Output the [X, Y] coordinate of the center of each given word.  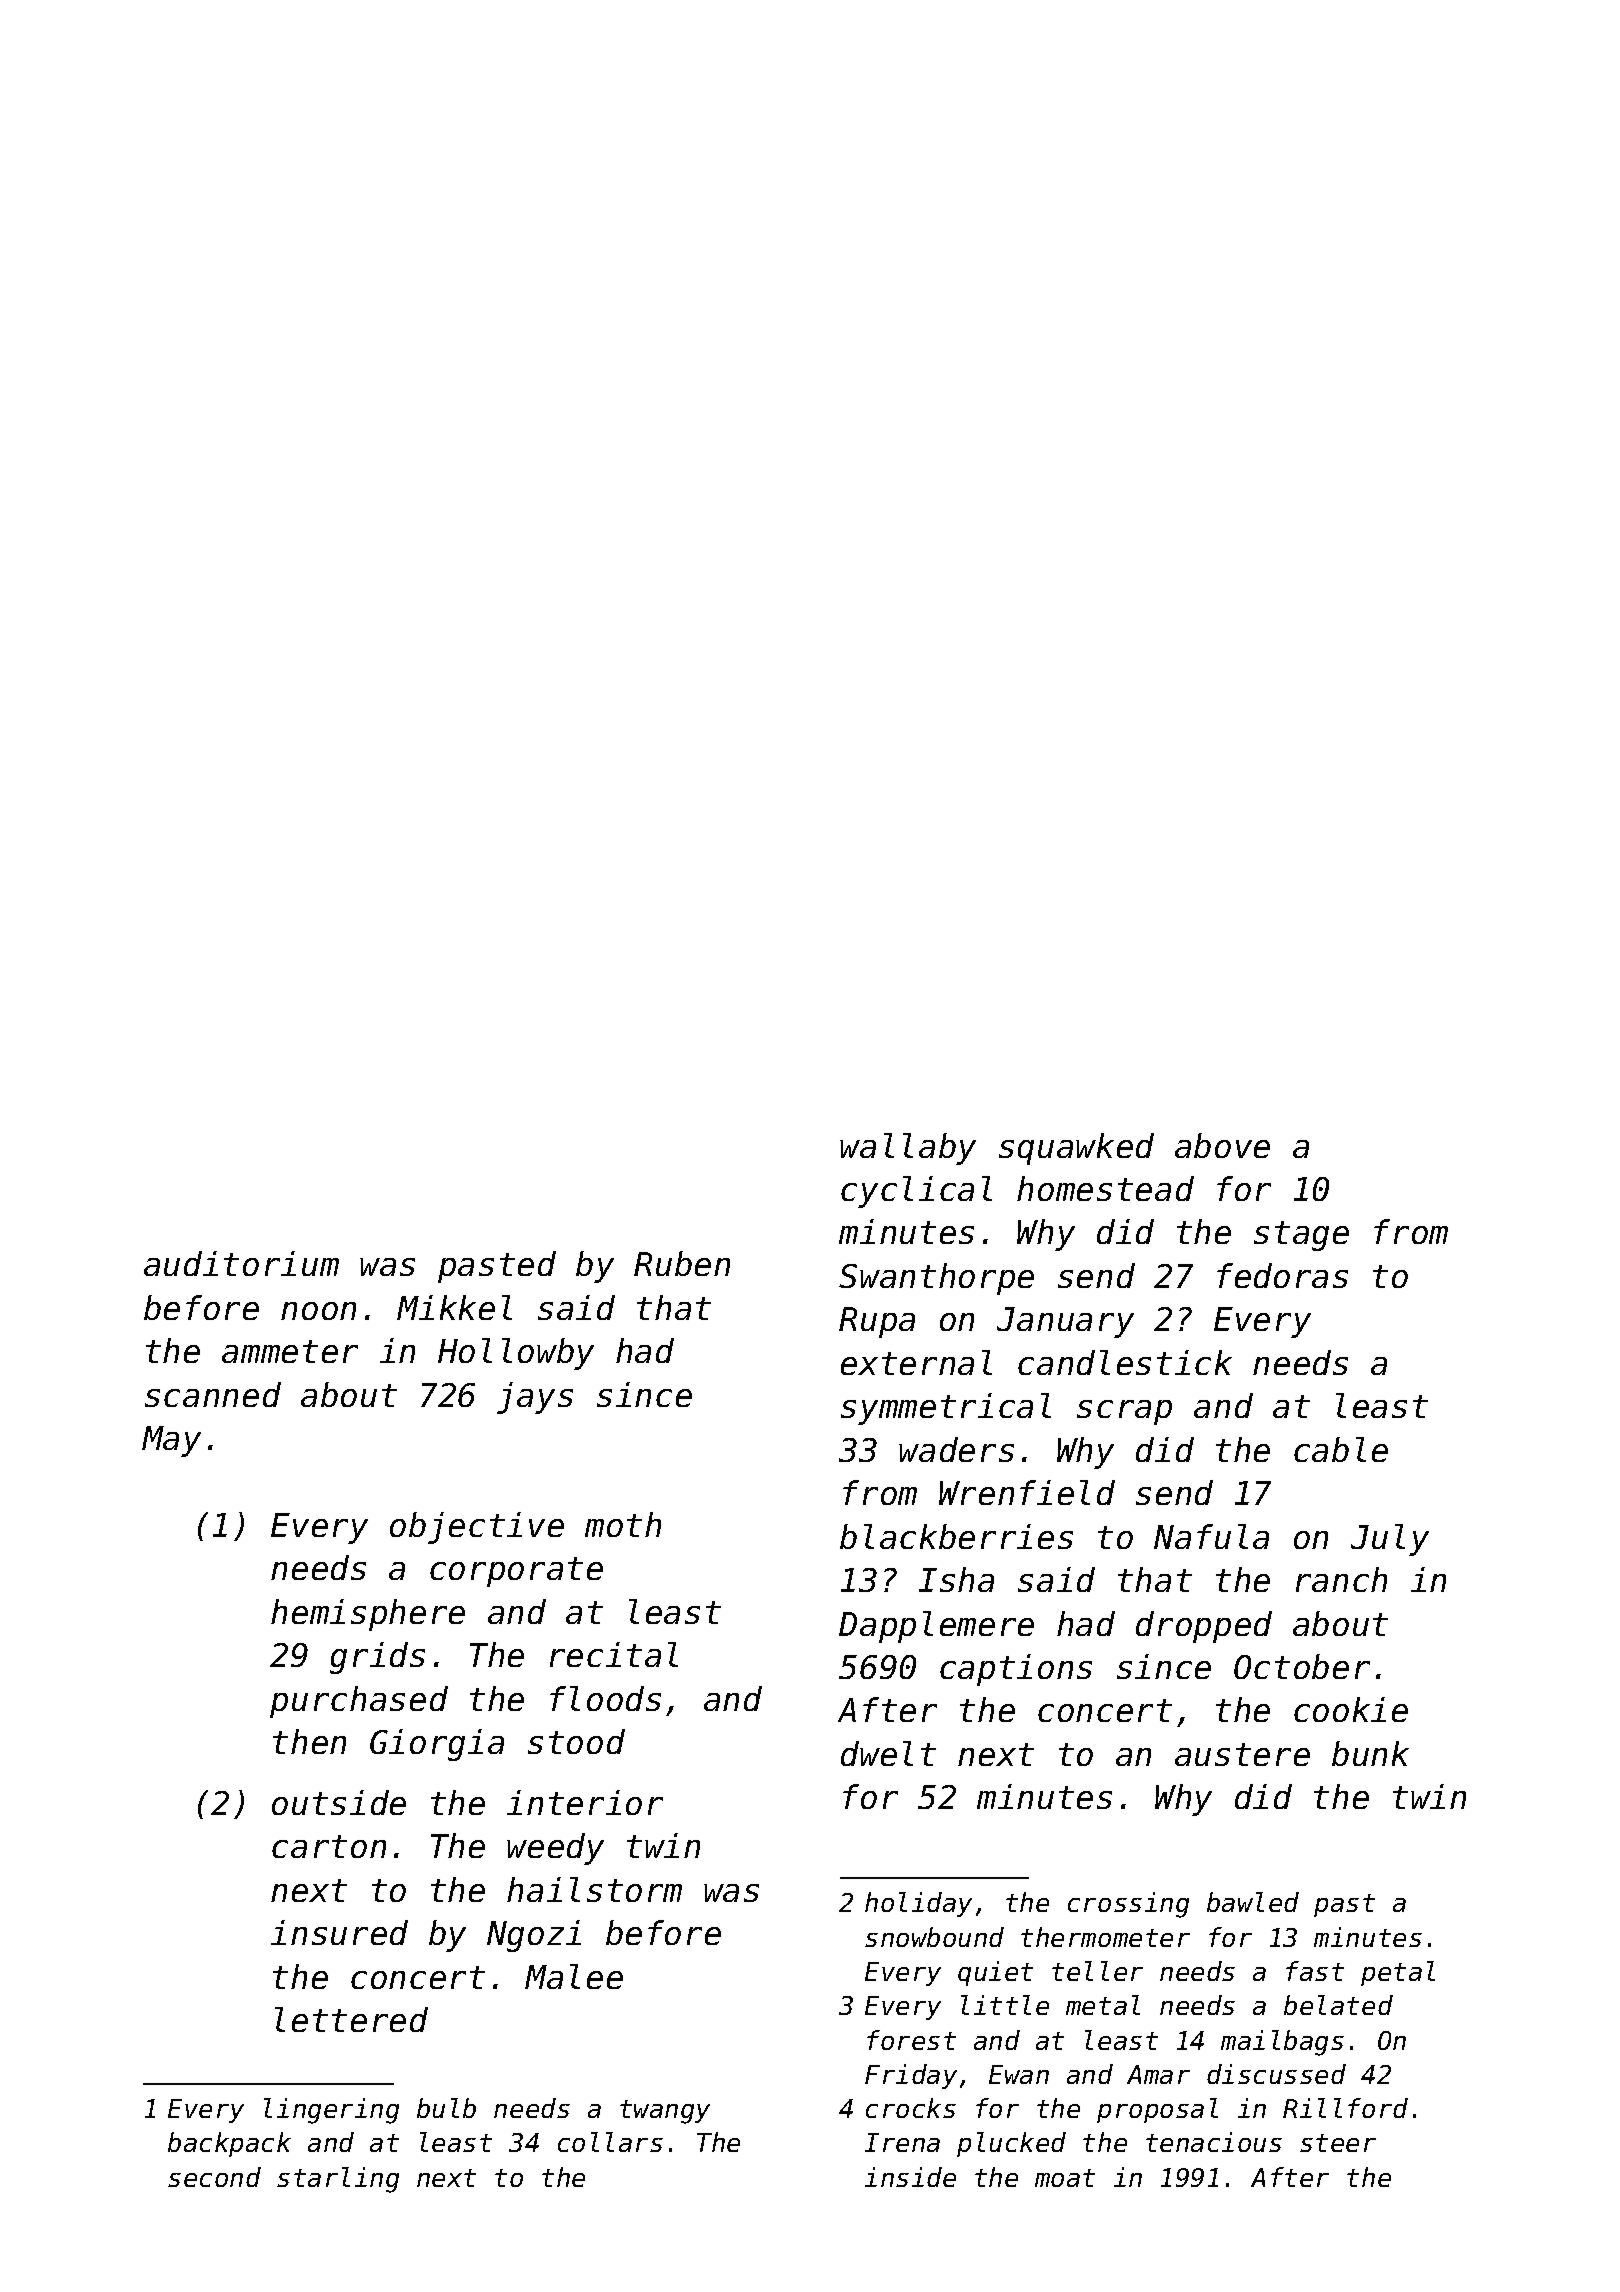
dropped [1204, 1627]
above [1222, 1145]
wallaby [908, 1149]
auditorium [241, 1263]
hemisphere [368, 1615]
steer [1338, 2143]
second [214, 2177]
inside [910, 2177]
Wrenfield [1027, 1492]
